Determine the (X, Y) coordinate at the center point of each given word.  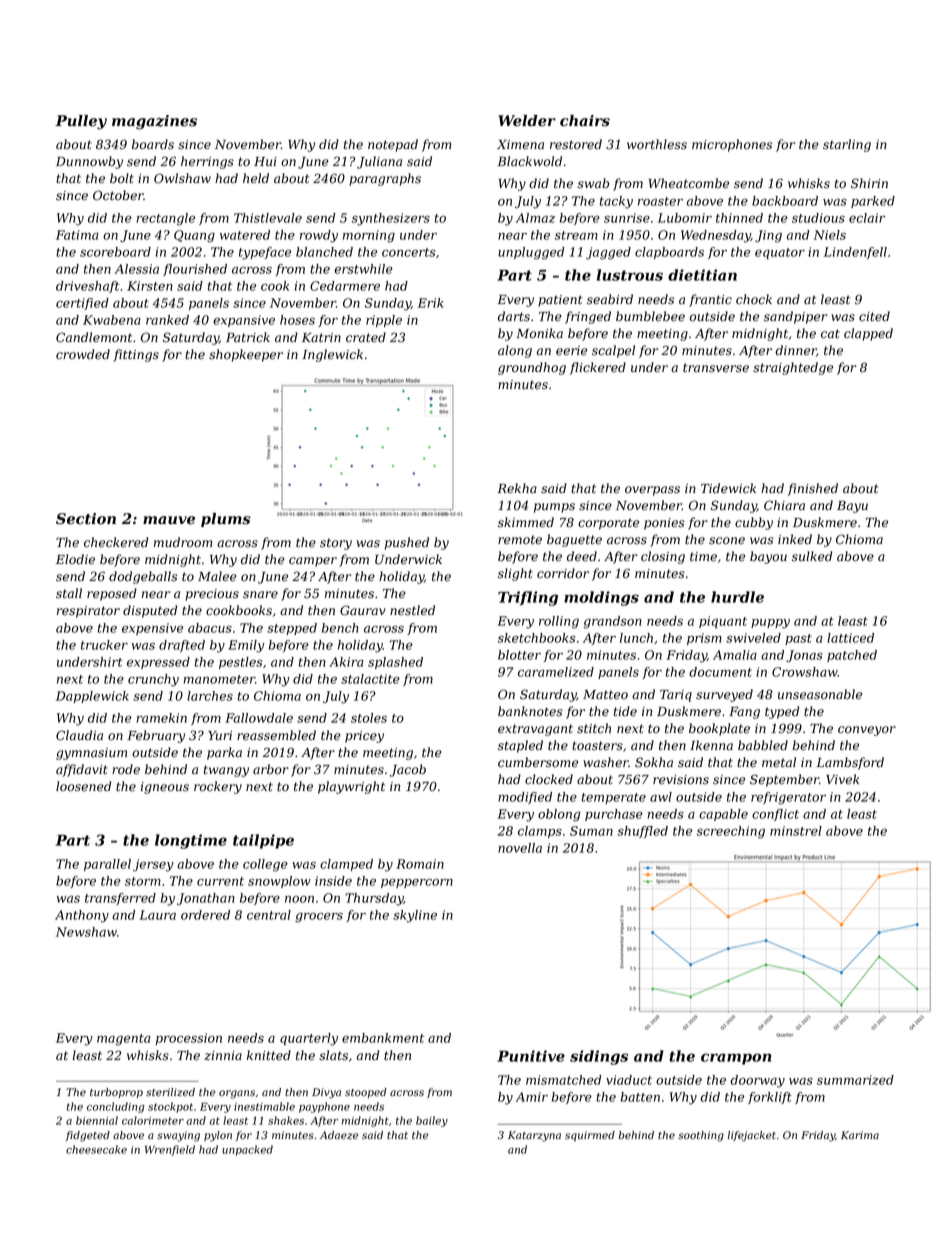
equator (780, 253)
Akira (346, 662)
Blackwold (529, 161)
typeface (265, 253)
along (515, 351)
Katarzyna (534, 1136)
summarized (855, 1080)
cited (874, 316)
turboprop (116, 1093)
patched (852, 656)
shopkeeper (246, 355)
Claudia (79, 735)
